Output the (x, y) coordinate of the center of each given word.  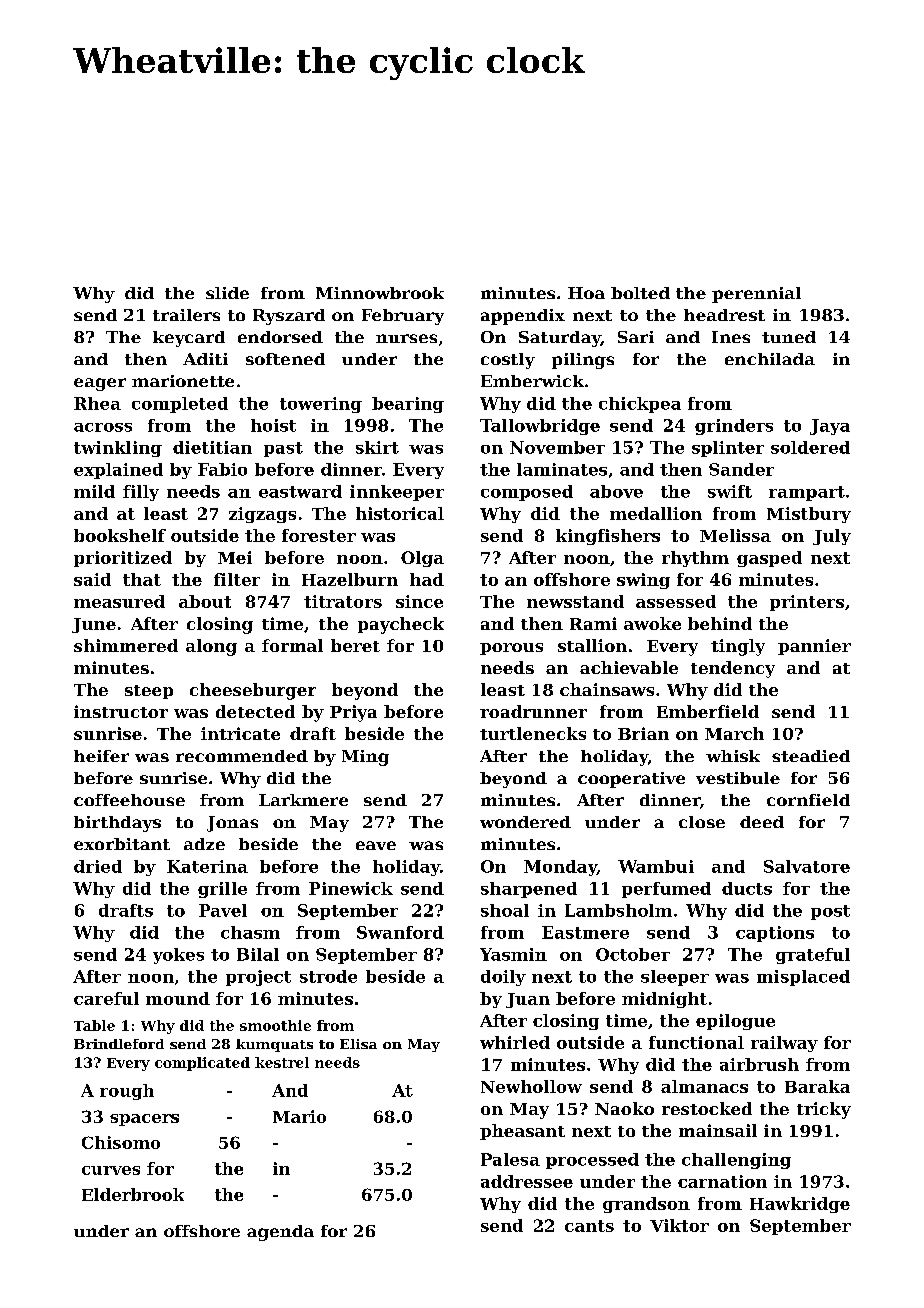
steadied (811, 756)
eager (100, 384)
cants (589, 1226)
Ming (365, 758)
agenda (280, 1233)
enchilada (770, 359)
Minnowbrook (380, 293)
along (211, 647)
